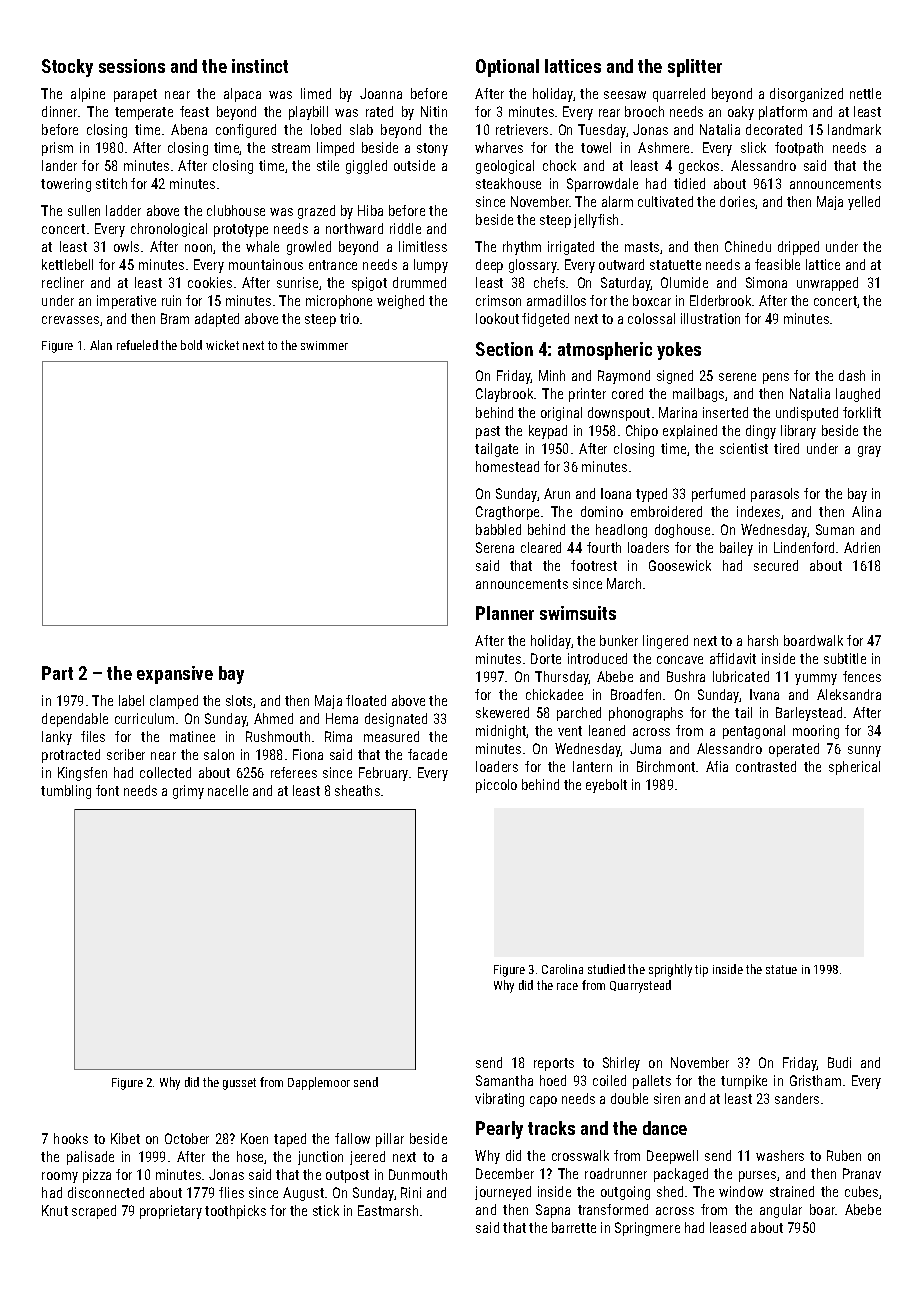 This image has height=1308, width=924. Describe the element at coordinates (596, 221) in the image. I see `jellyfish` at that location.
